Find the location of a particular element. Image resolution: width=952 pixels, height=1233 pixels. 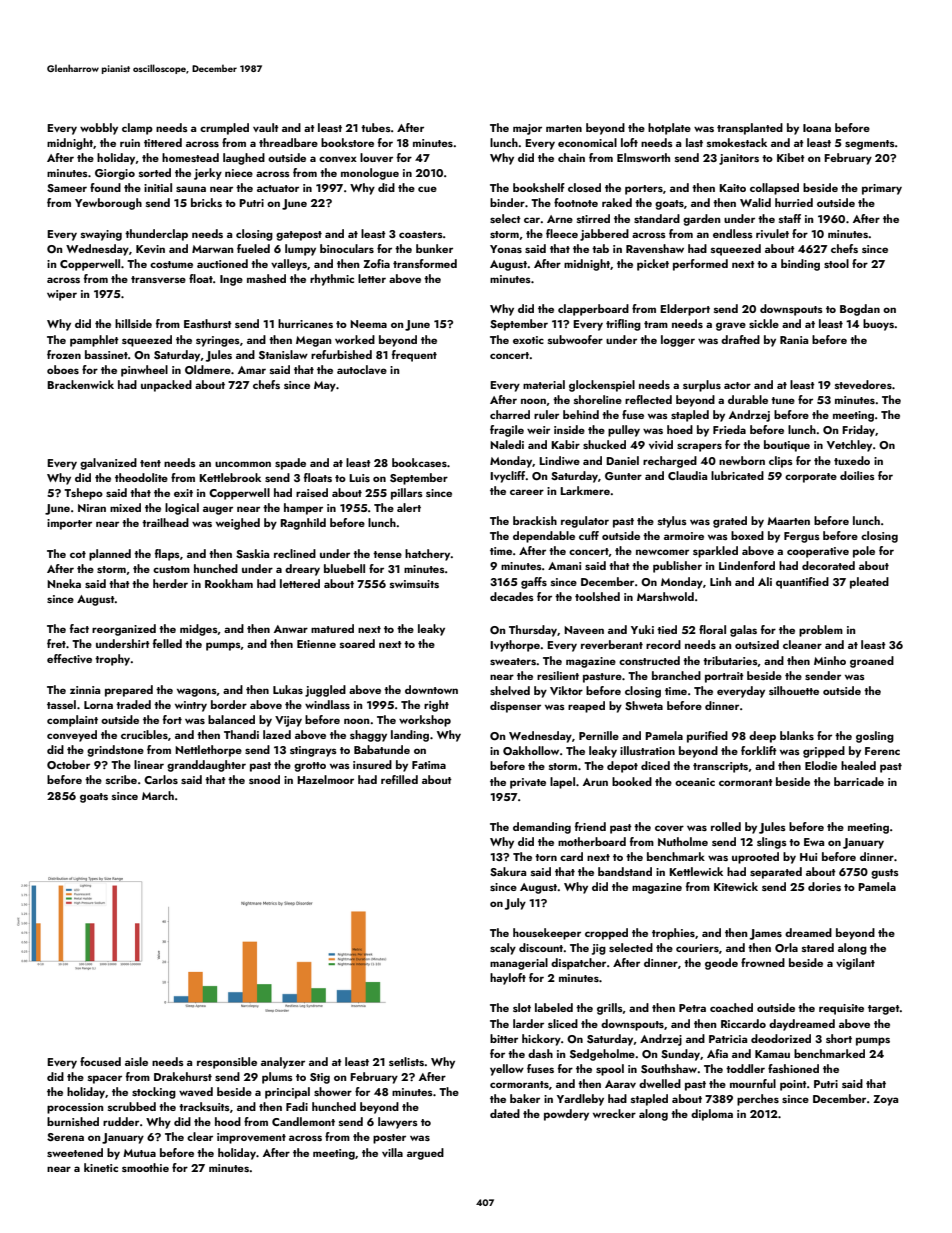

tram is located at coordinates (656, 324).
